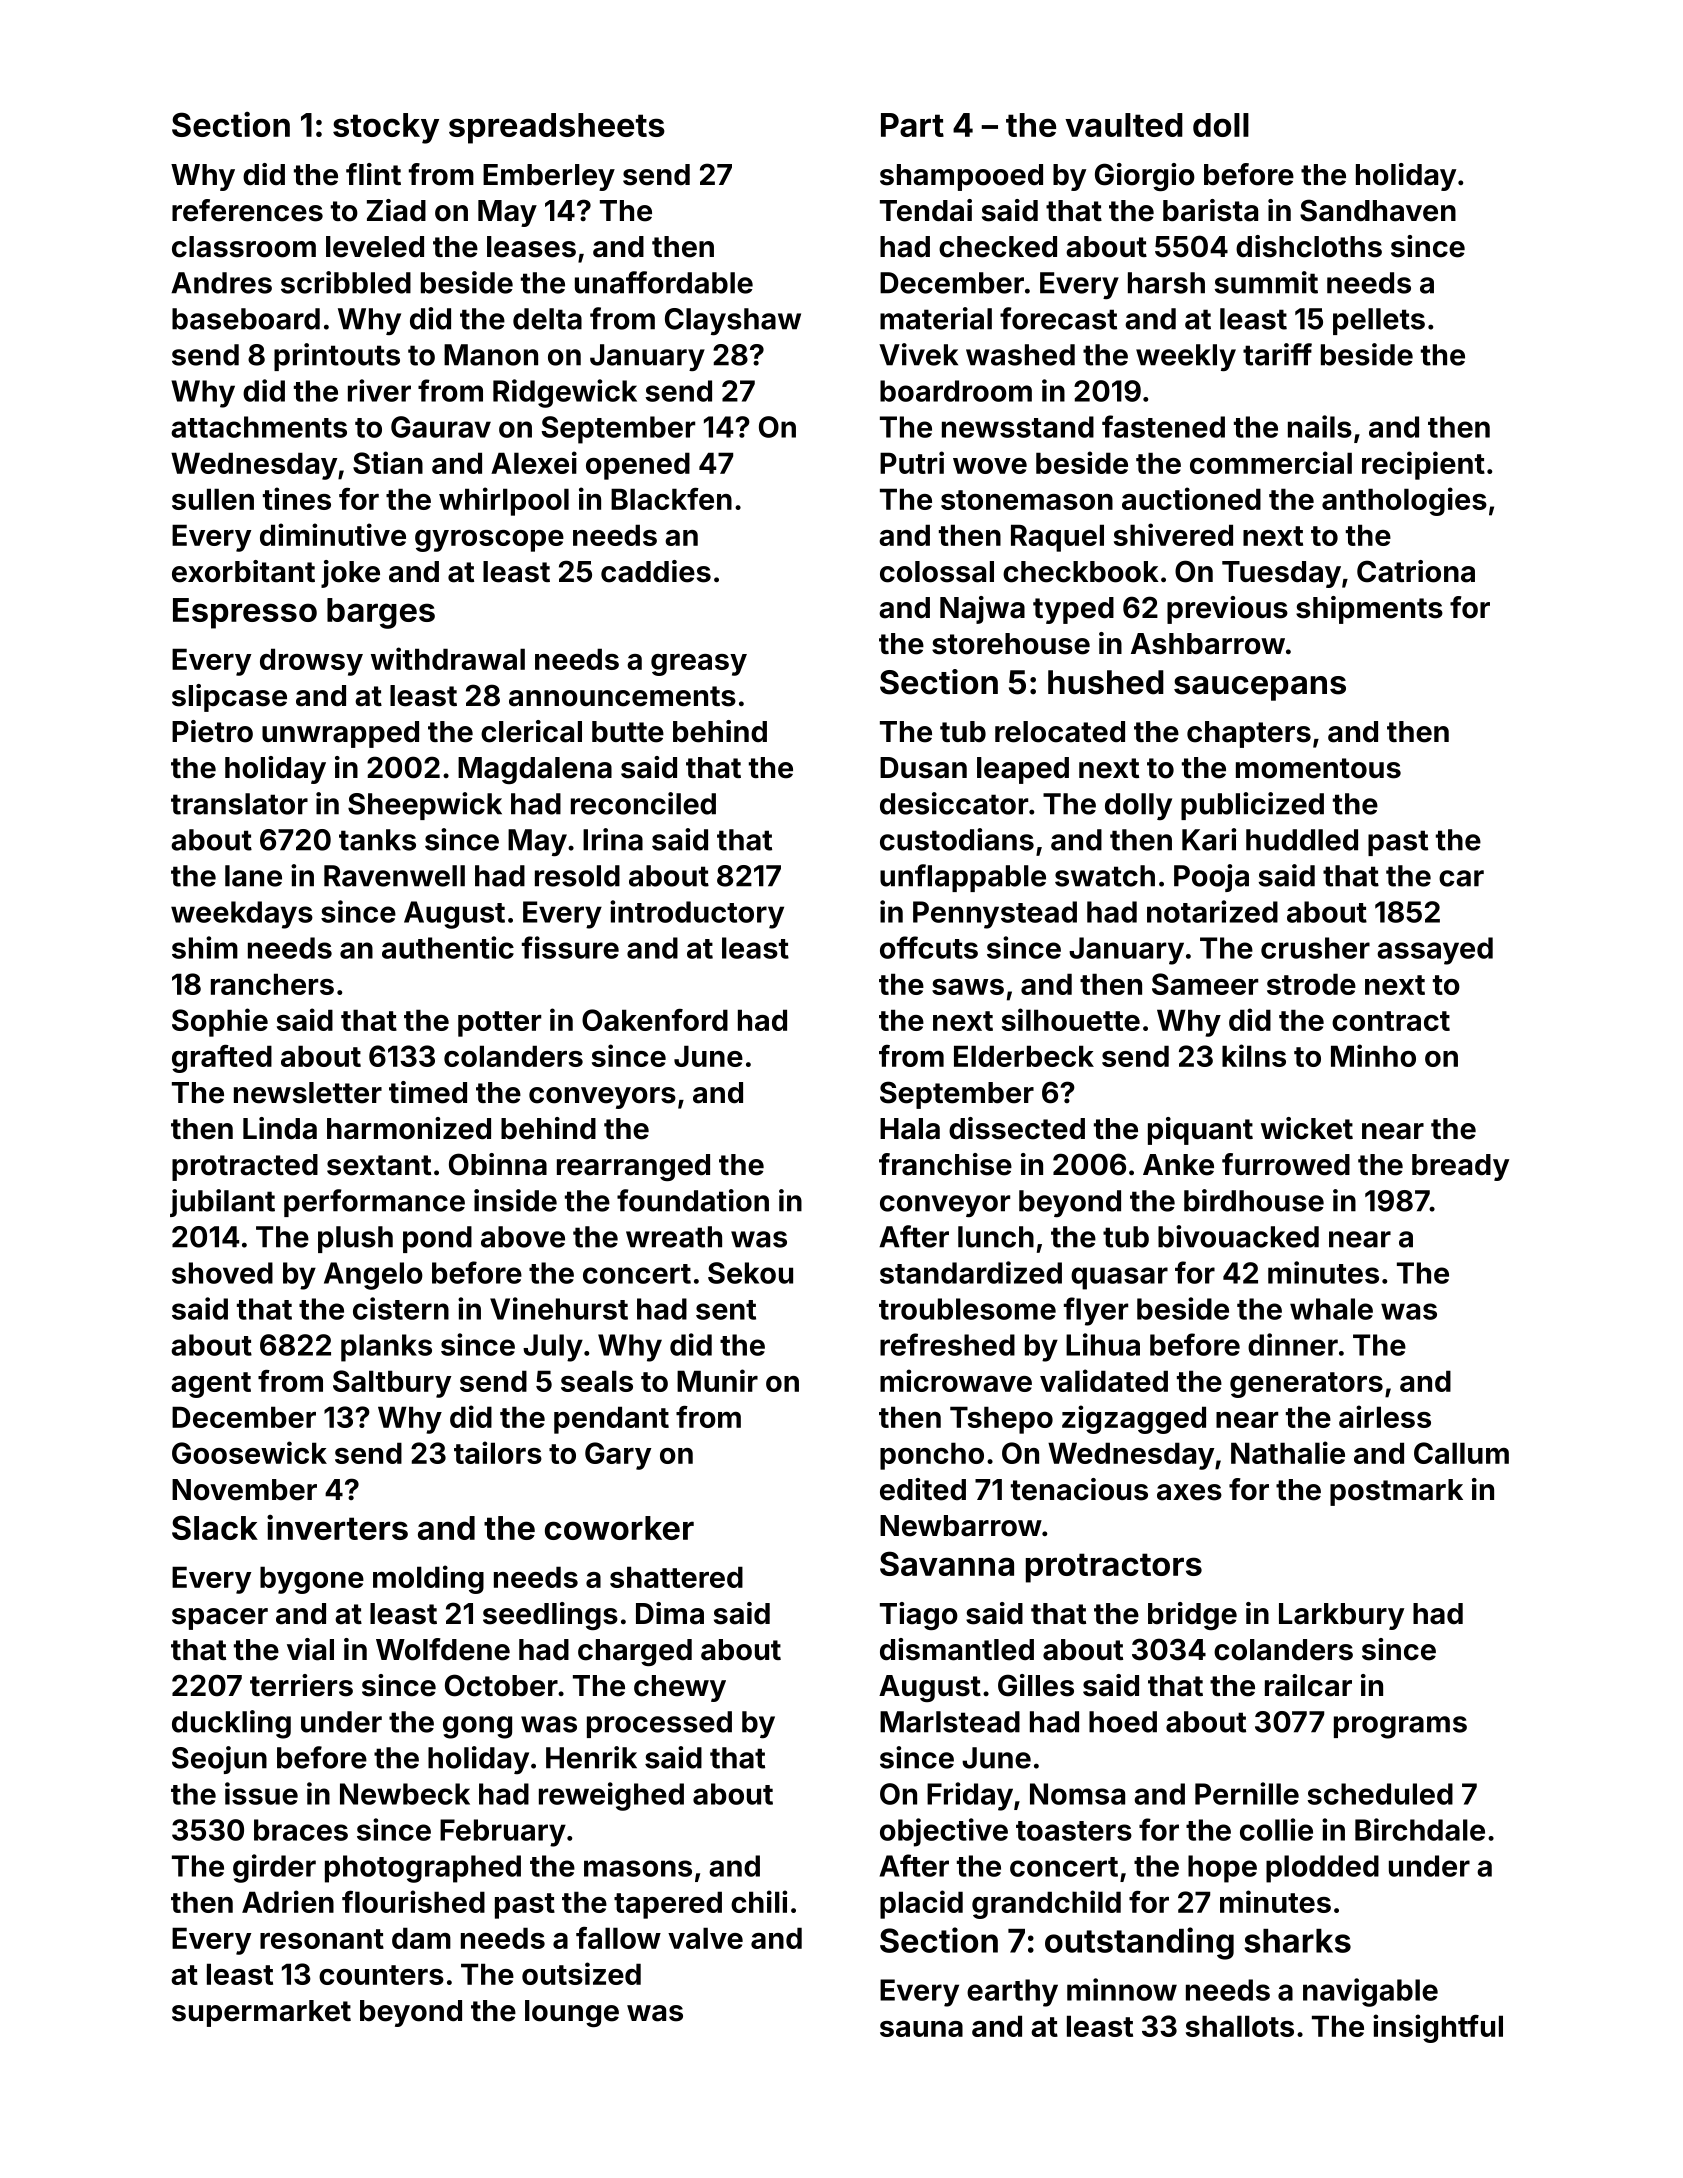 The height and width of the screenshot is (2178, 1683). I want to click on dishcloths, so click(1309, 246).
